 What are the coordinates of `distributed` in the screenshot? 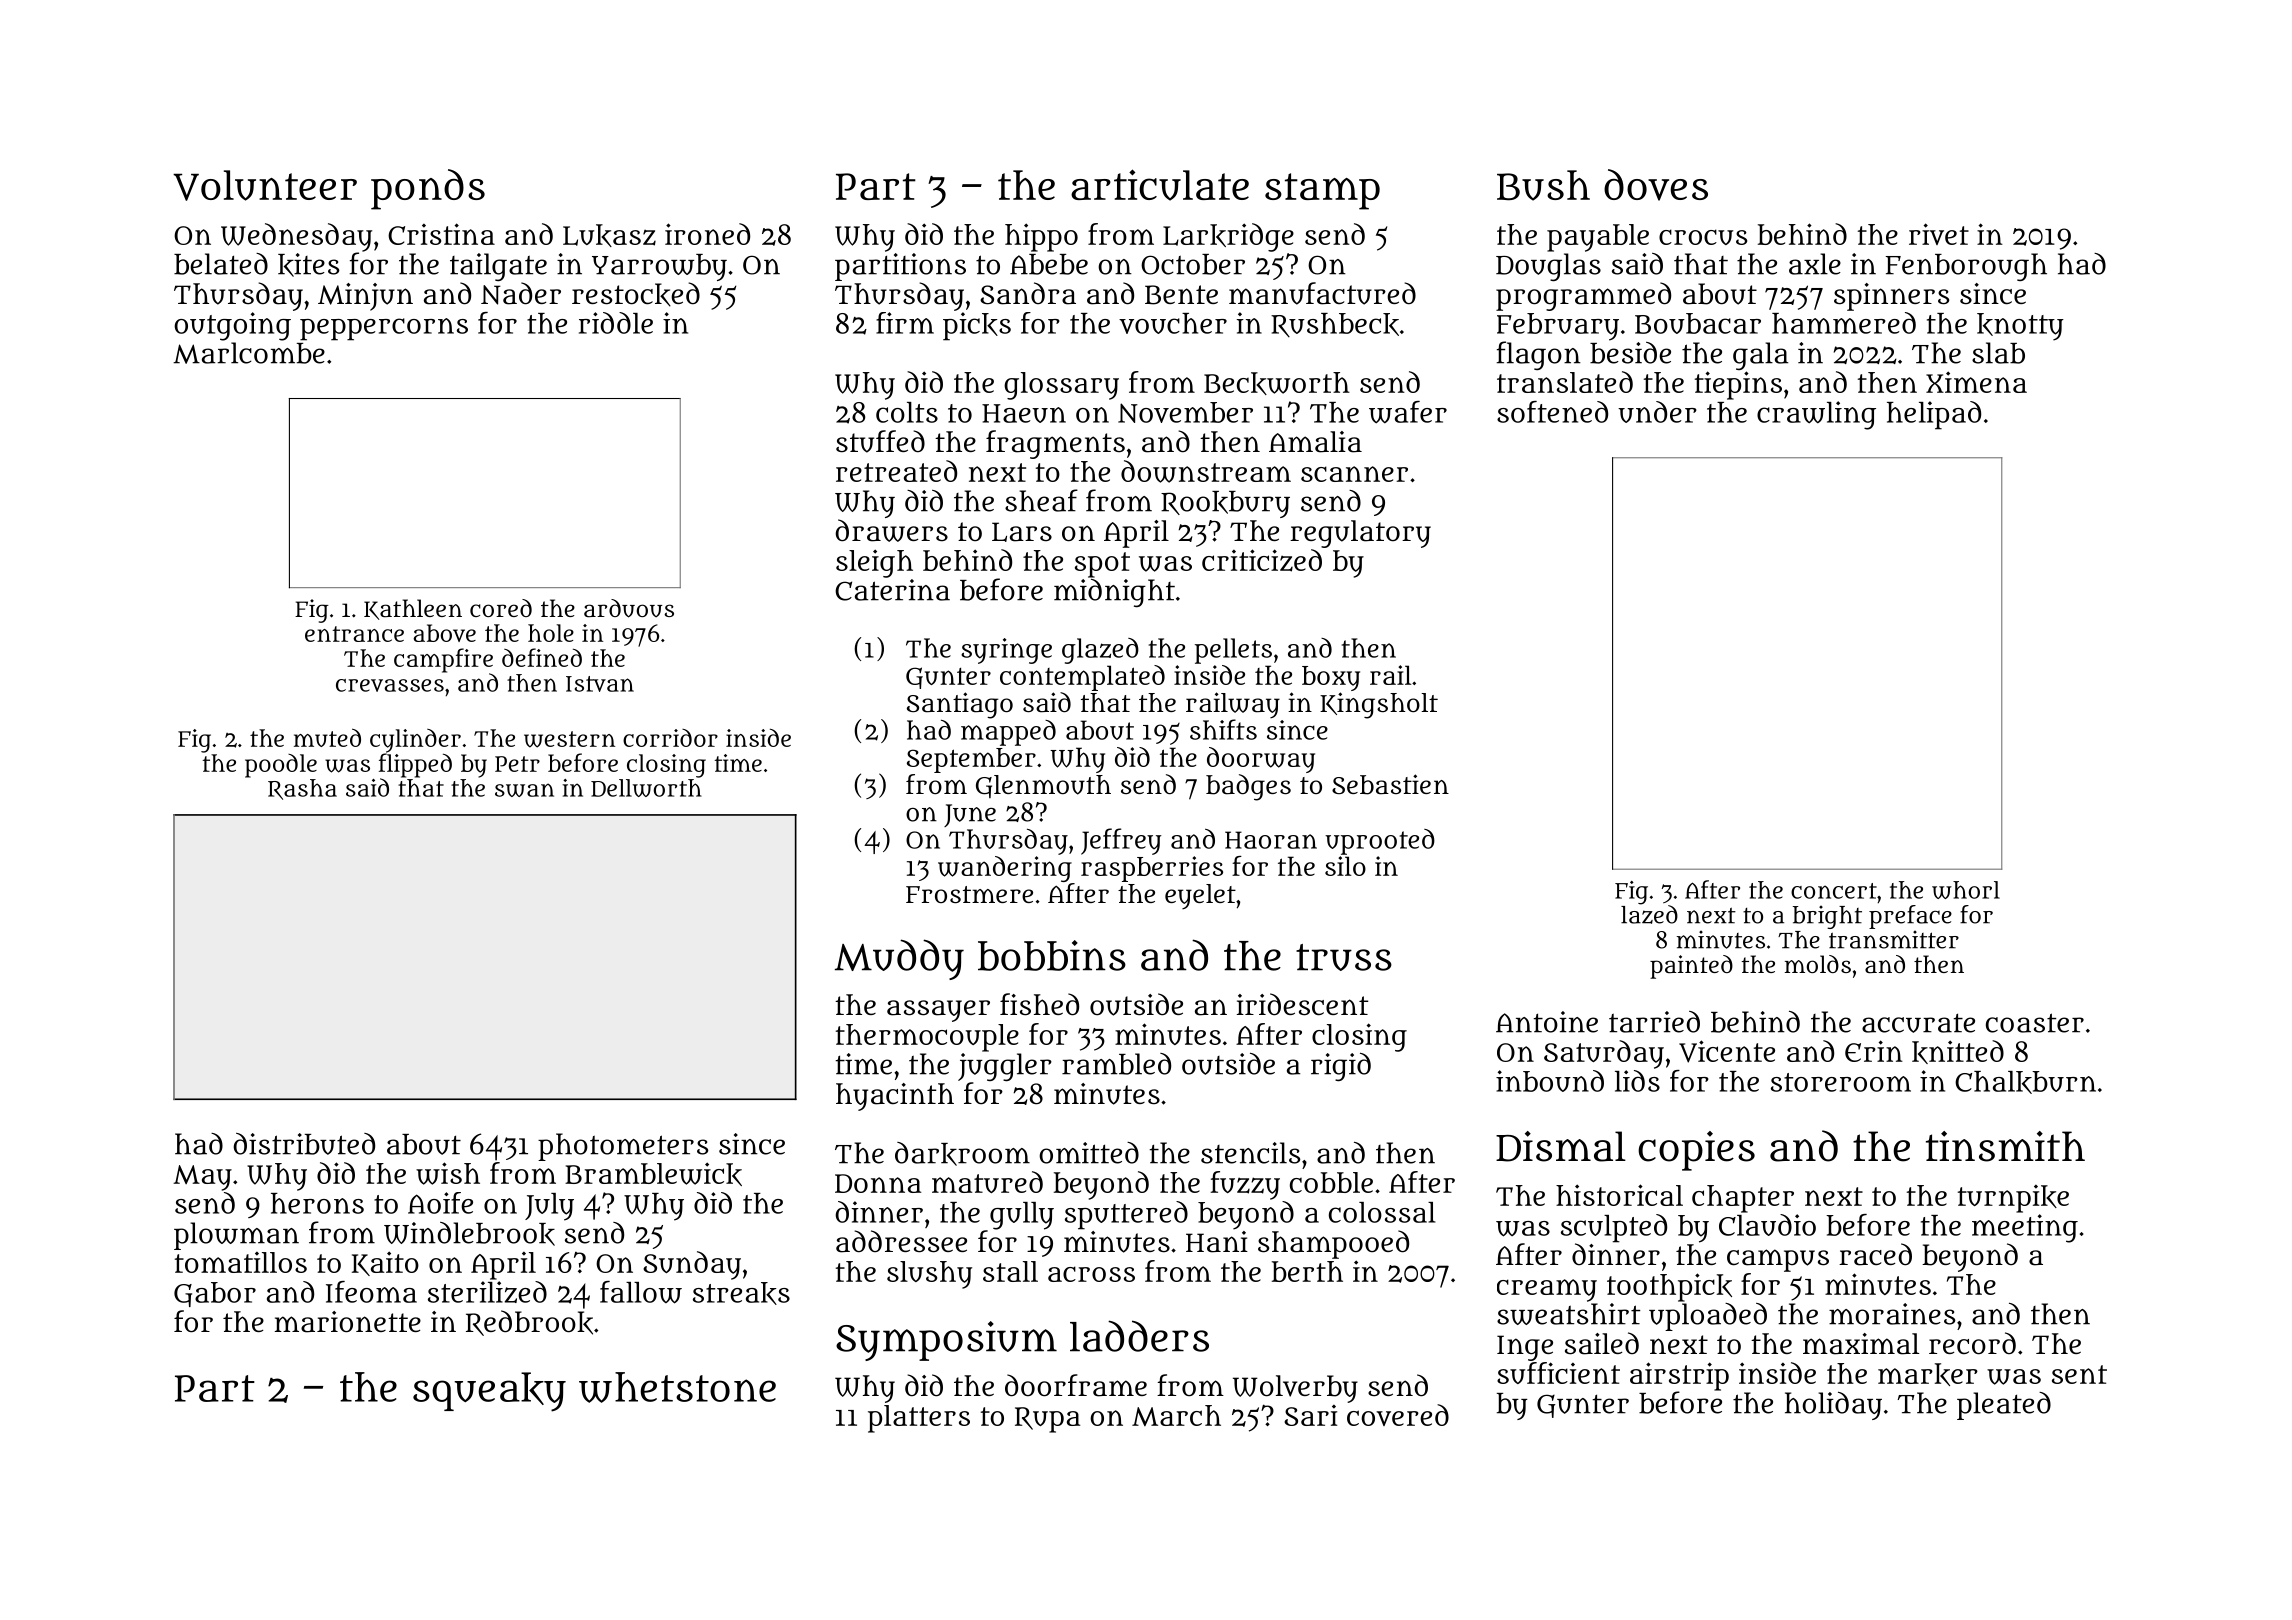 It's located at (304, 1144).
